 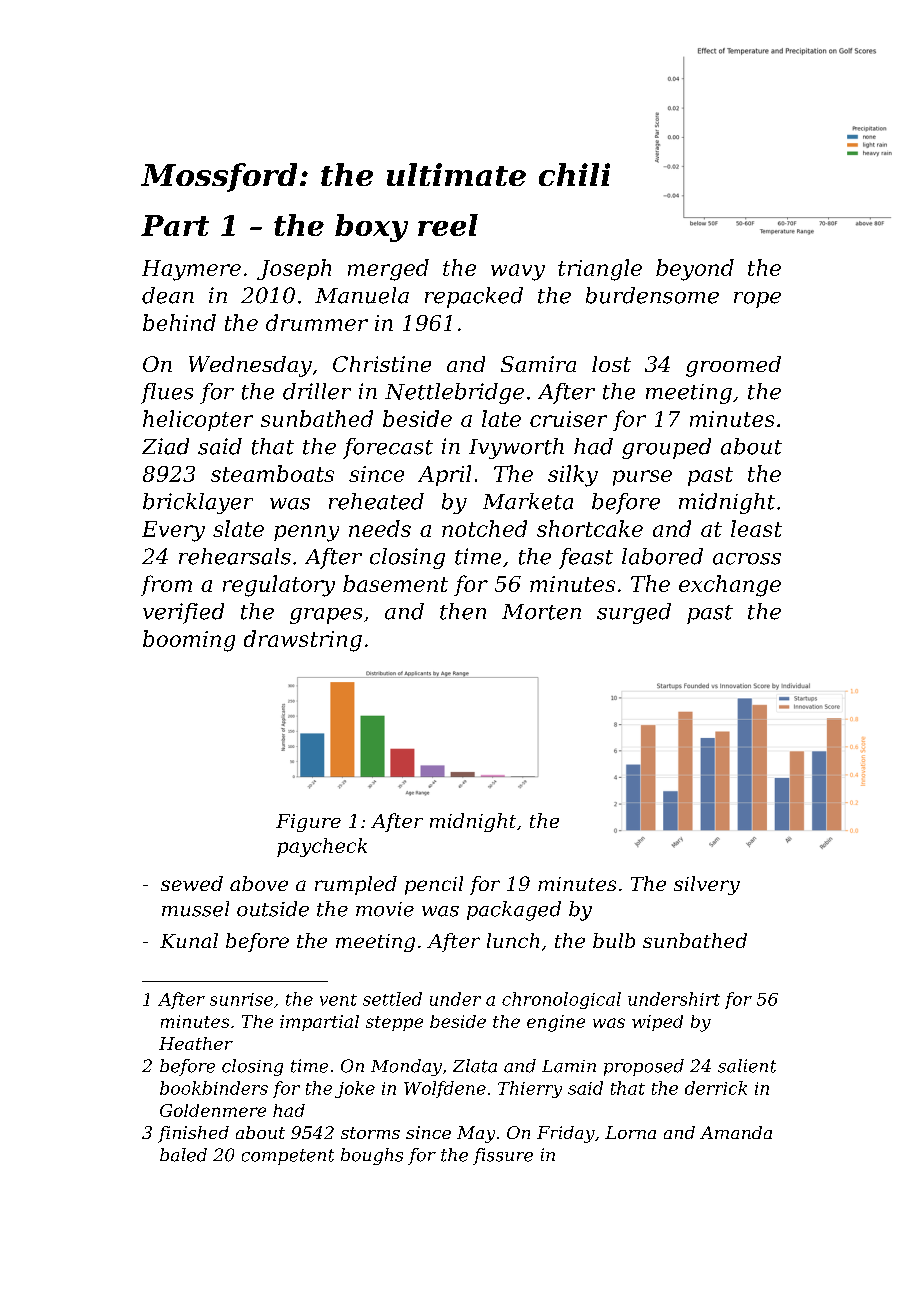 I want to click on lost, so click(x=611, y=364).
